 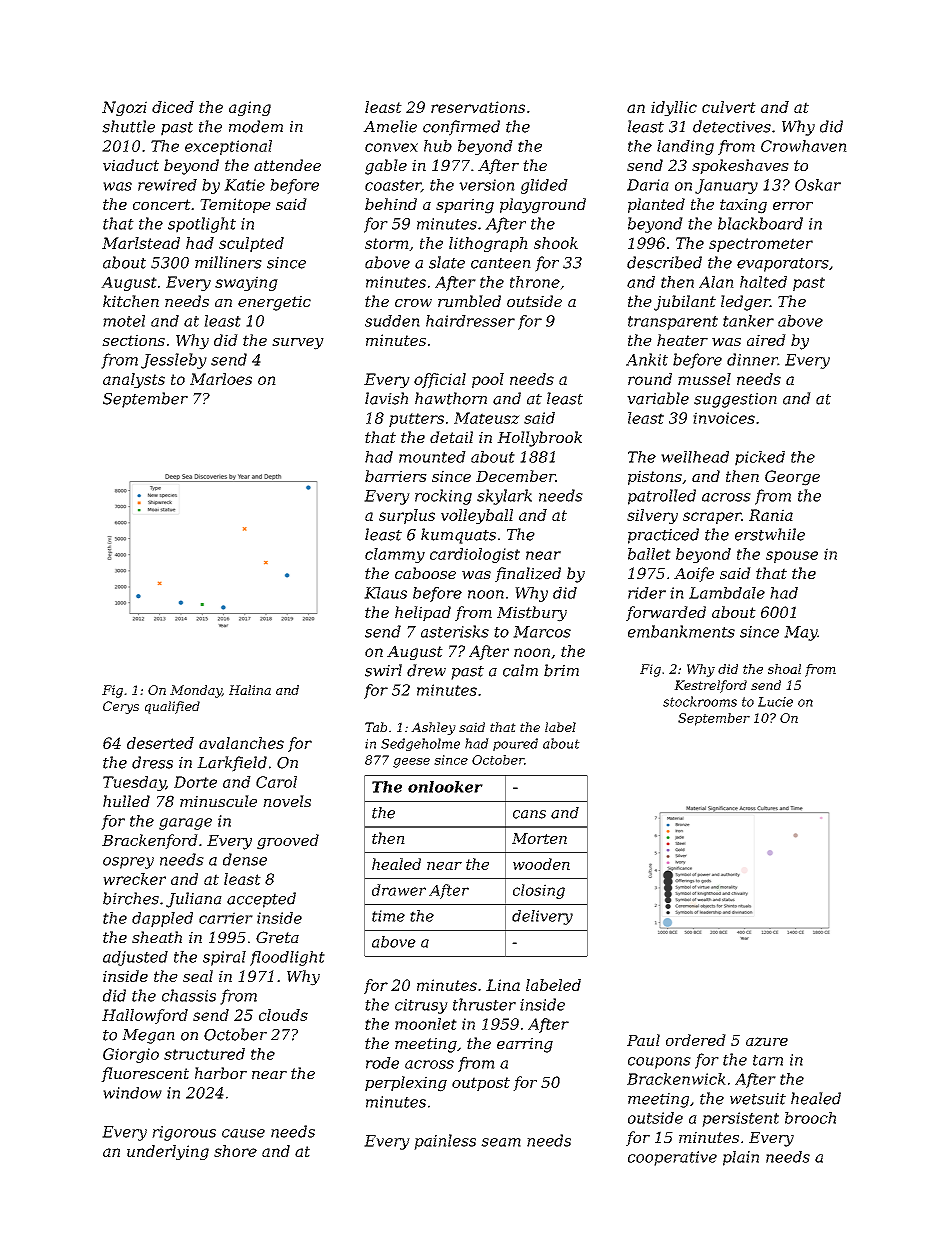 What do you see at coordinates (539, 838) in the image?
I see `Morten` at bounding box center [539, 838].
